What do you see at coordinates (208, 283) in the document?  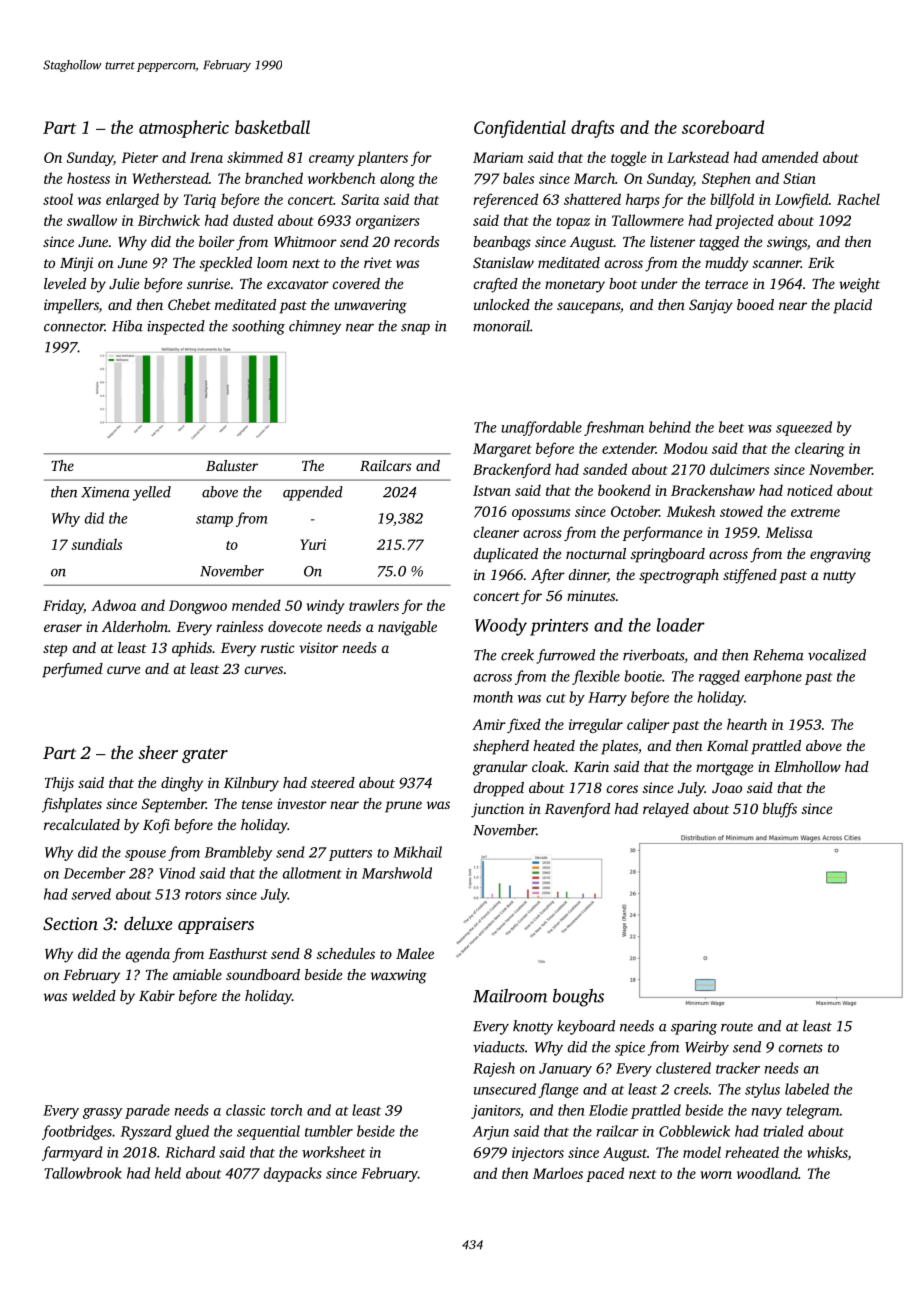 I see `sunrise` at bounding box center [208, 283].
